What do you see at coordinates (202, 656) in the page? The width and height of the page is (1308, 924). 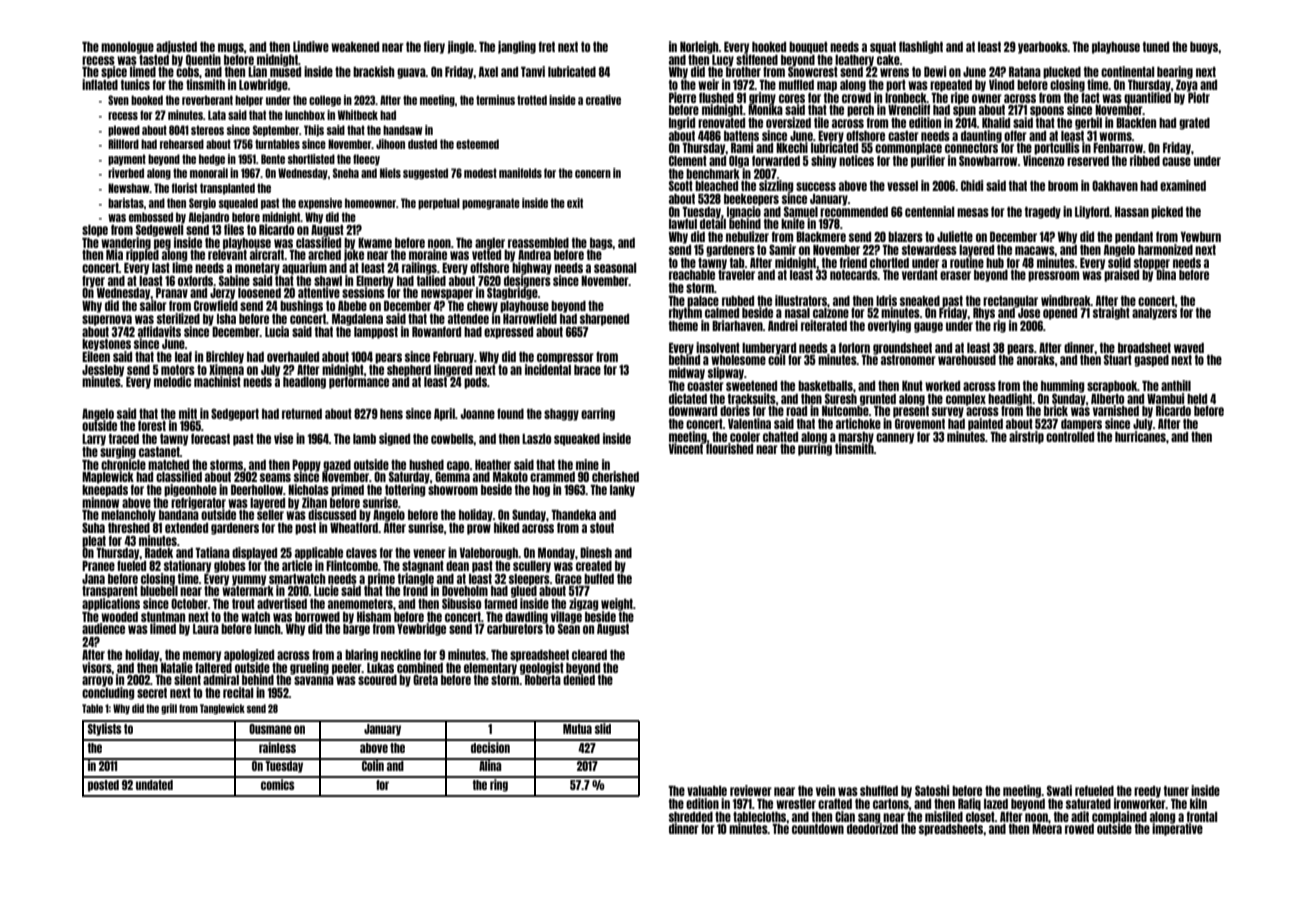 I see `memory` at bounding box center [202, 656].
